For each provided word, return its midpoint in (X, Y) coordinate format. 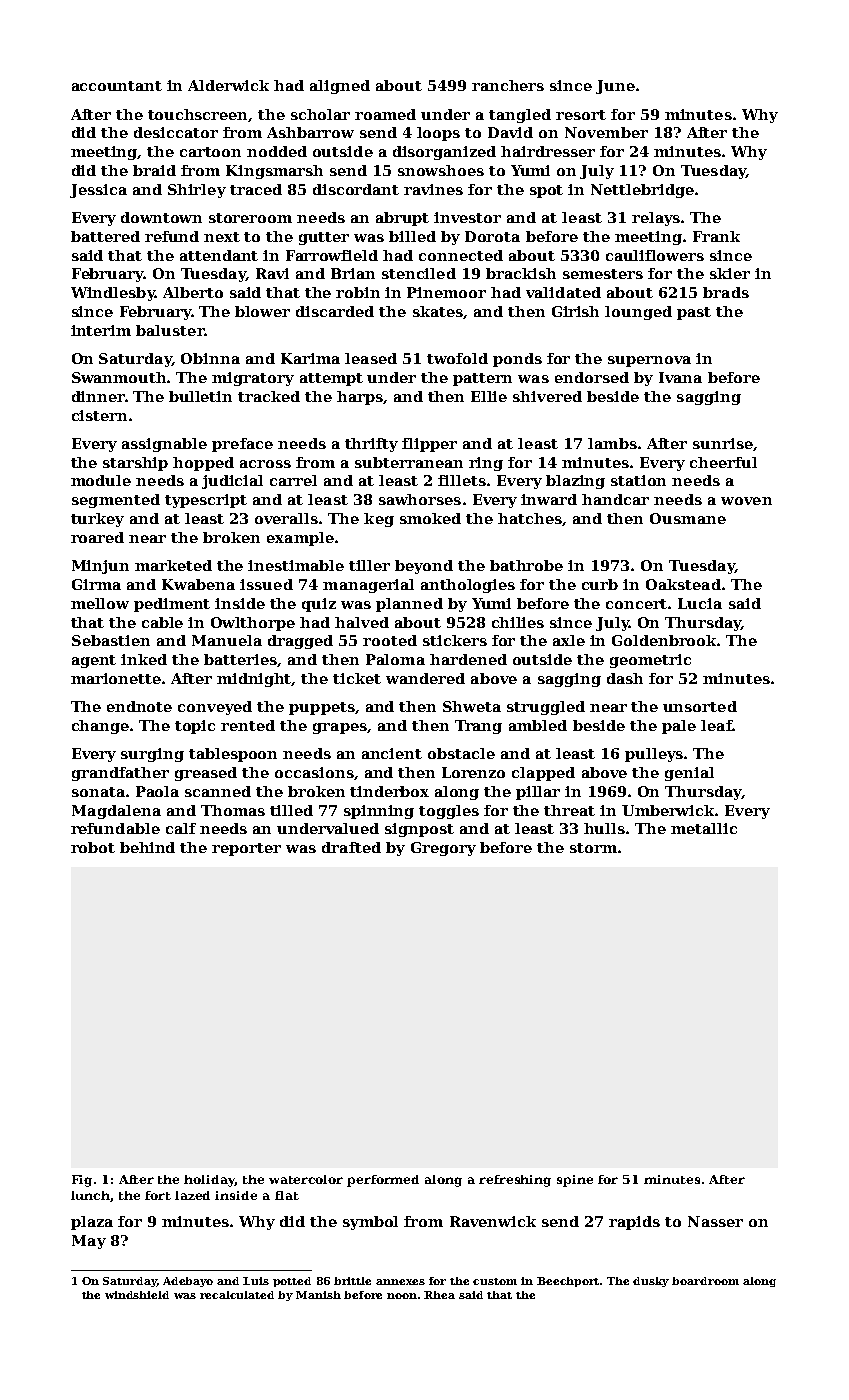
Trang (478, 727)
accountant (117, 86)
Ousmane (688, 518)
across (265, 464)
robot (93, 847)
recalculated (237, 1295)
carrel (293, 480)
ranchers (508, 85)
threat (569, 810)
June (615, 87)
